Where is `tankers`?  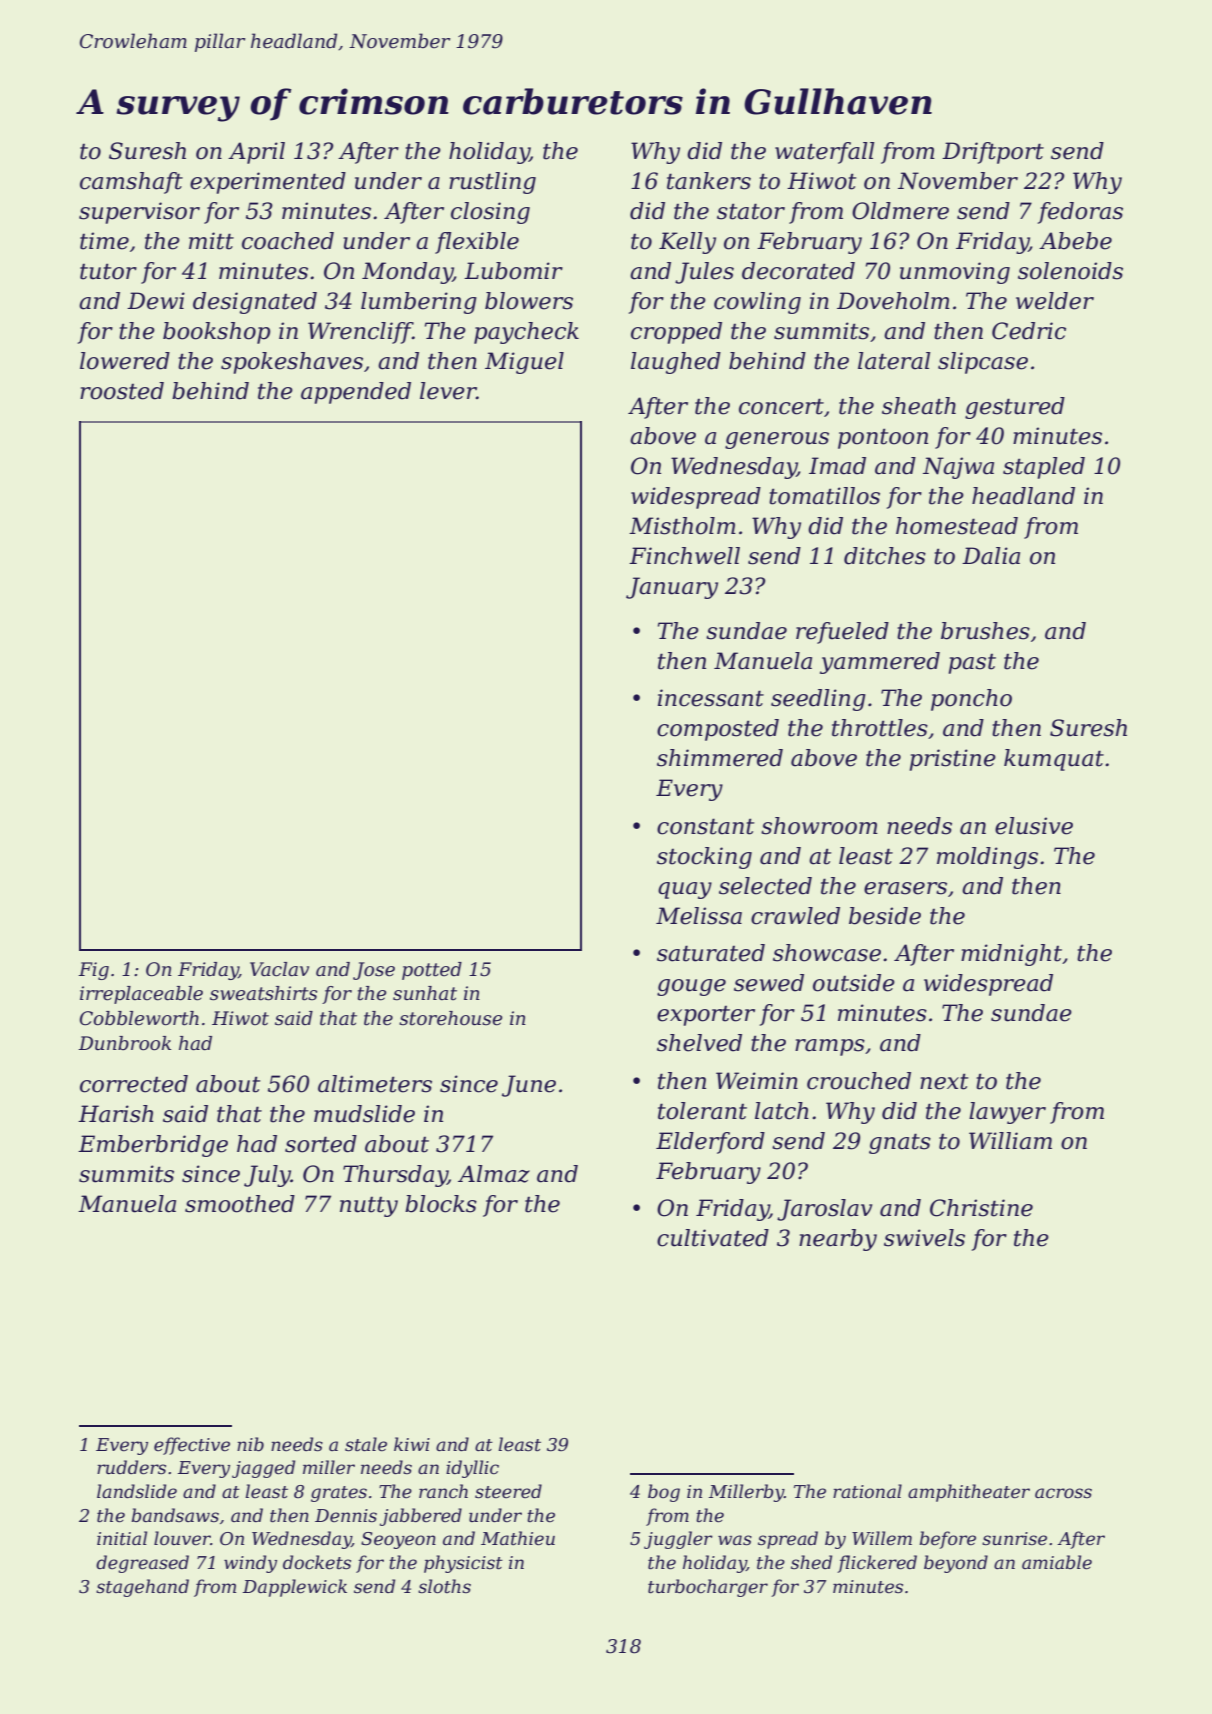 tankers is located at coordinates (709, 181).
